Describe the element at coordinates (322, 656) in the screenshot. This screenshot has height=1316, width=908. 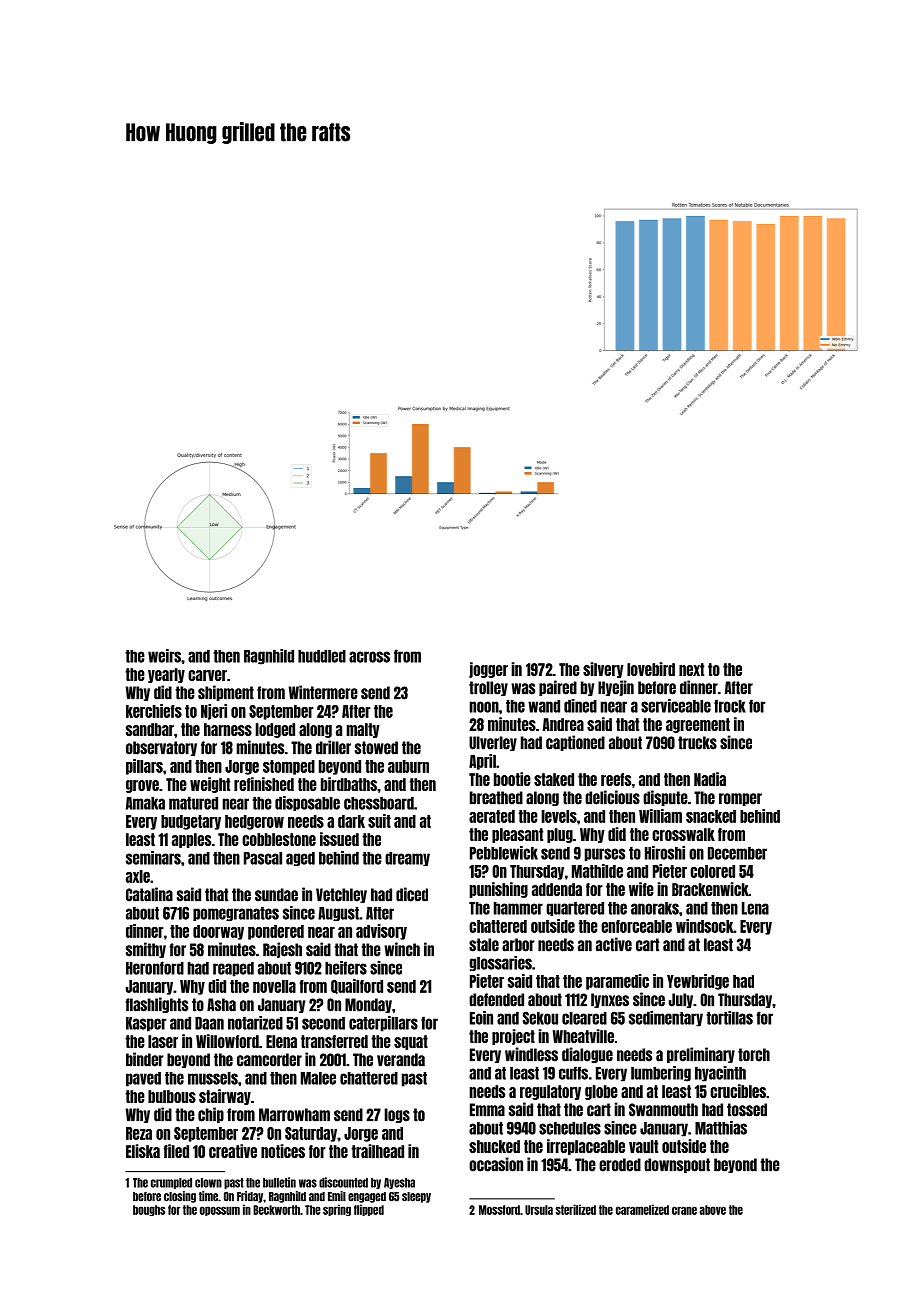
I see `huddled` at that location.
